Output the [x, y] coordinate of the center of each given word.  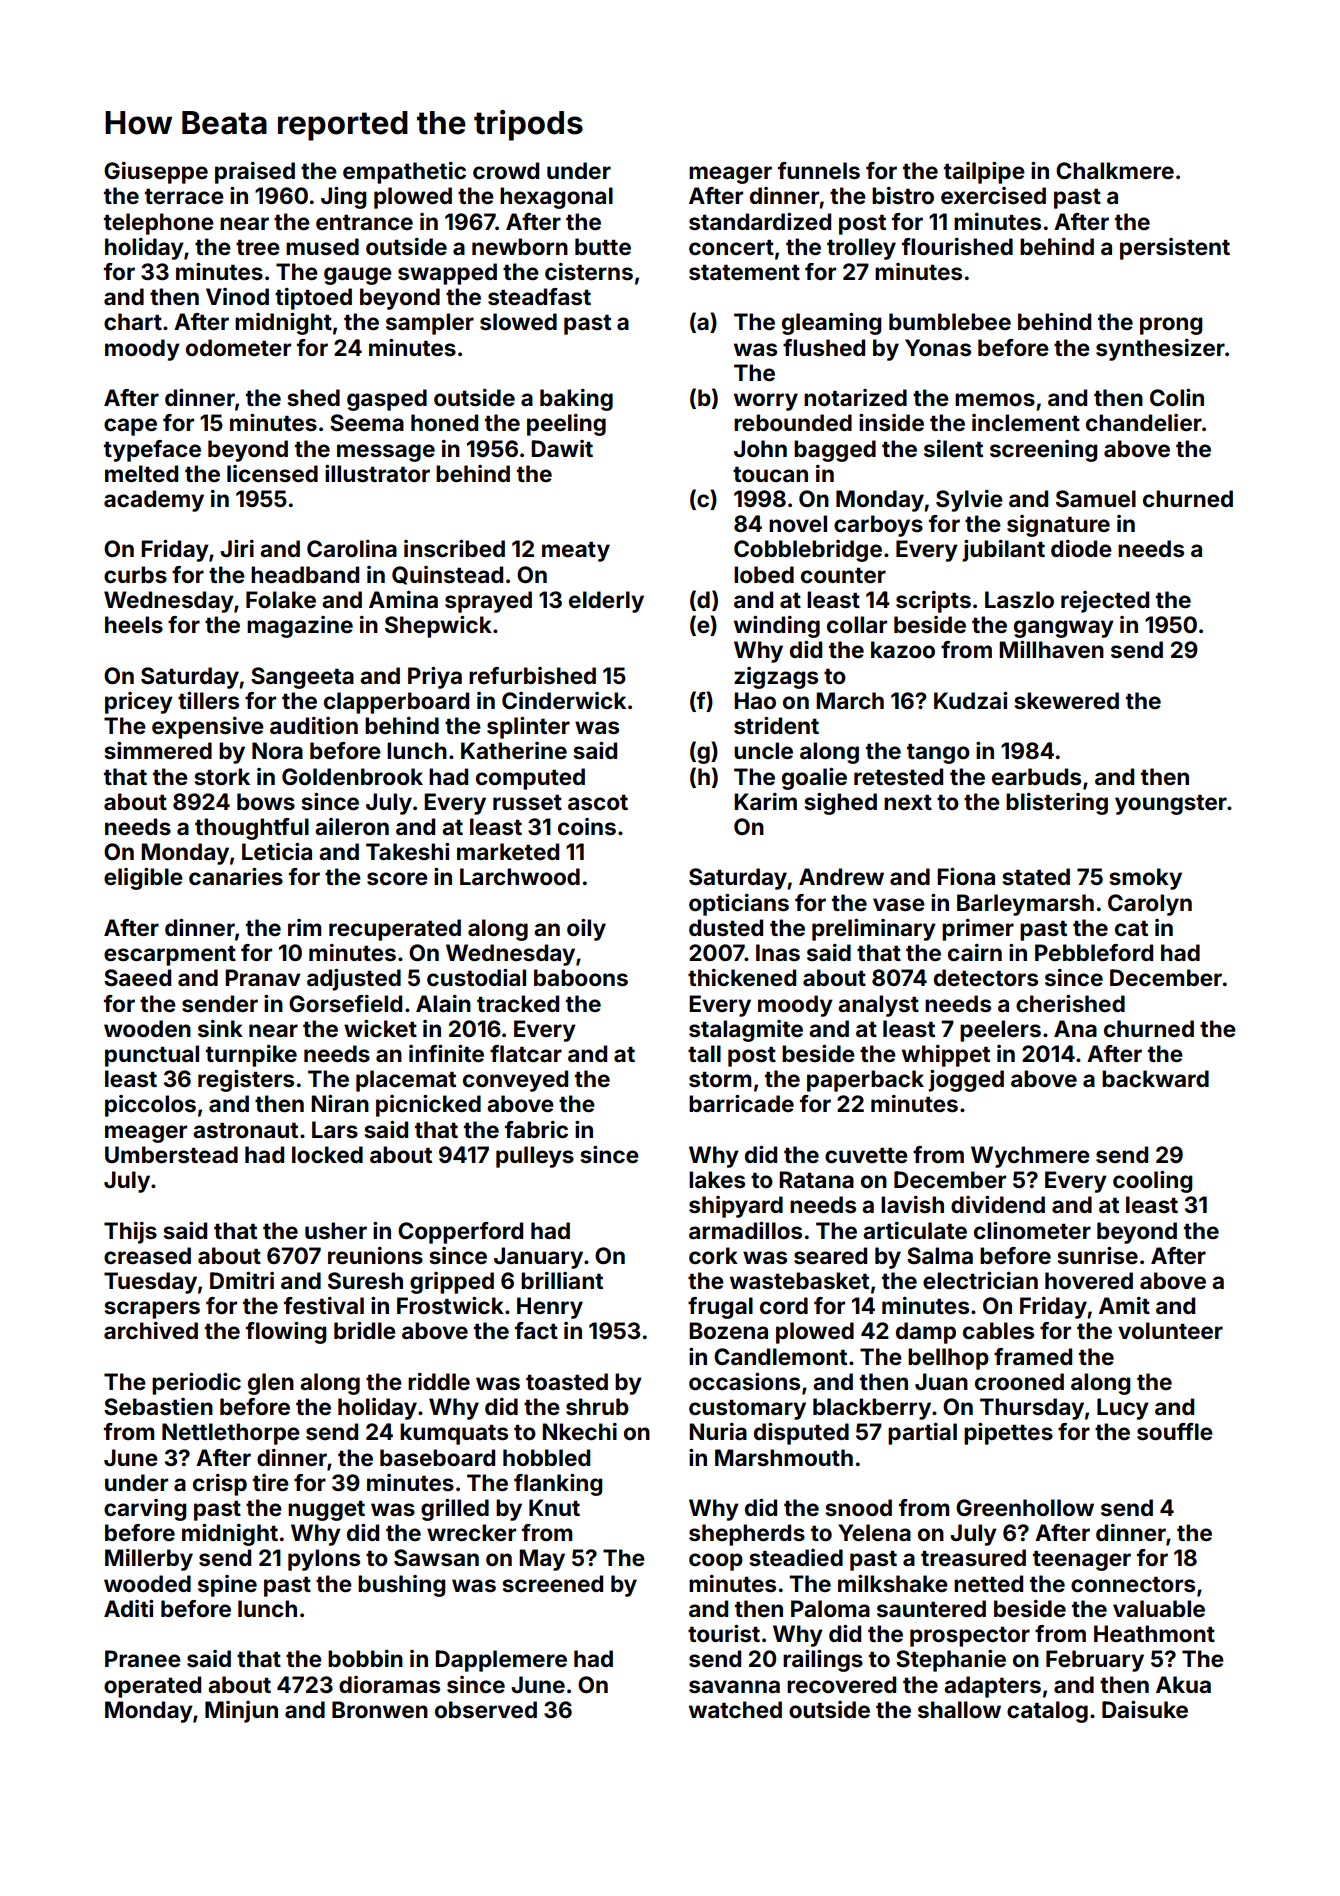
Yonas [938, 348]
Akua [1183, 1684]
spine [227, 1586]
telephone [159, 224]
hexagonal [556, 198]
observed [486, 1710]
